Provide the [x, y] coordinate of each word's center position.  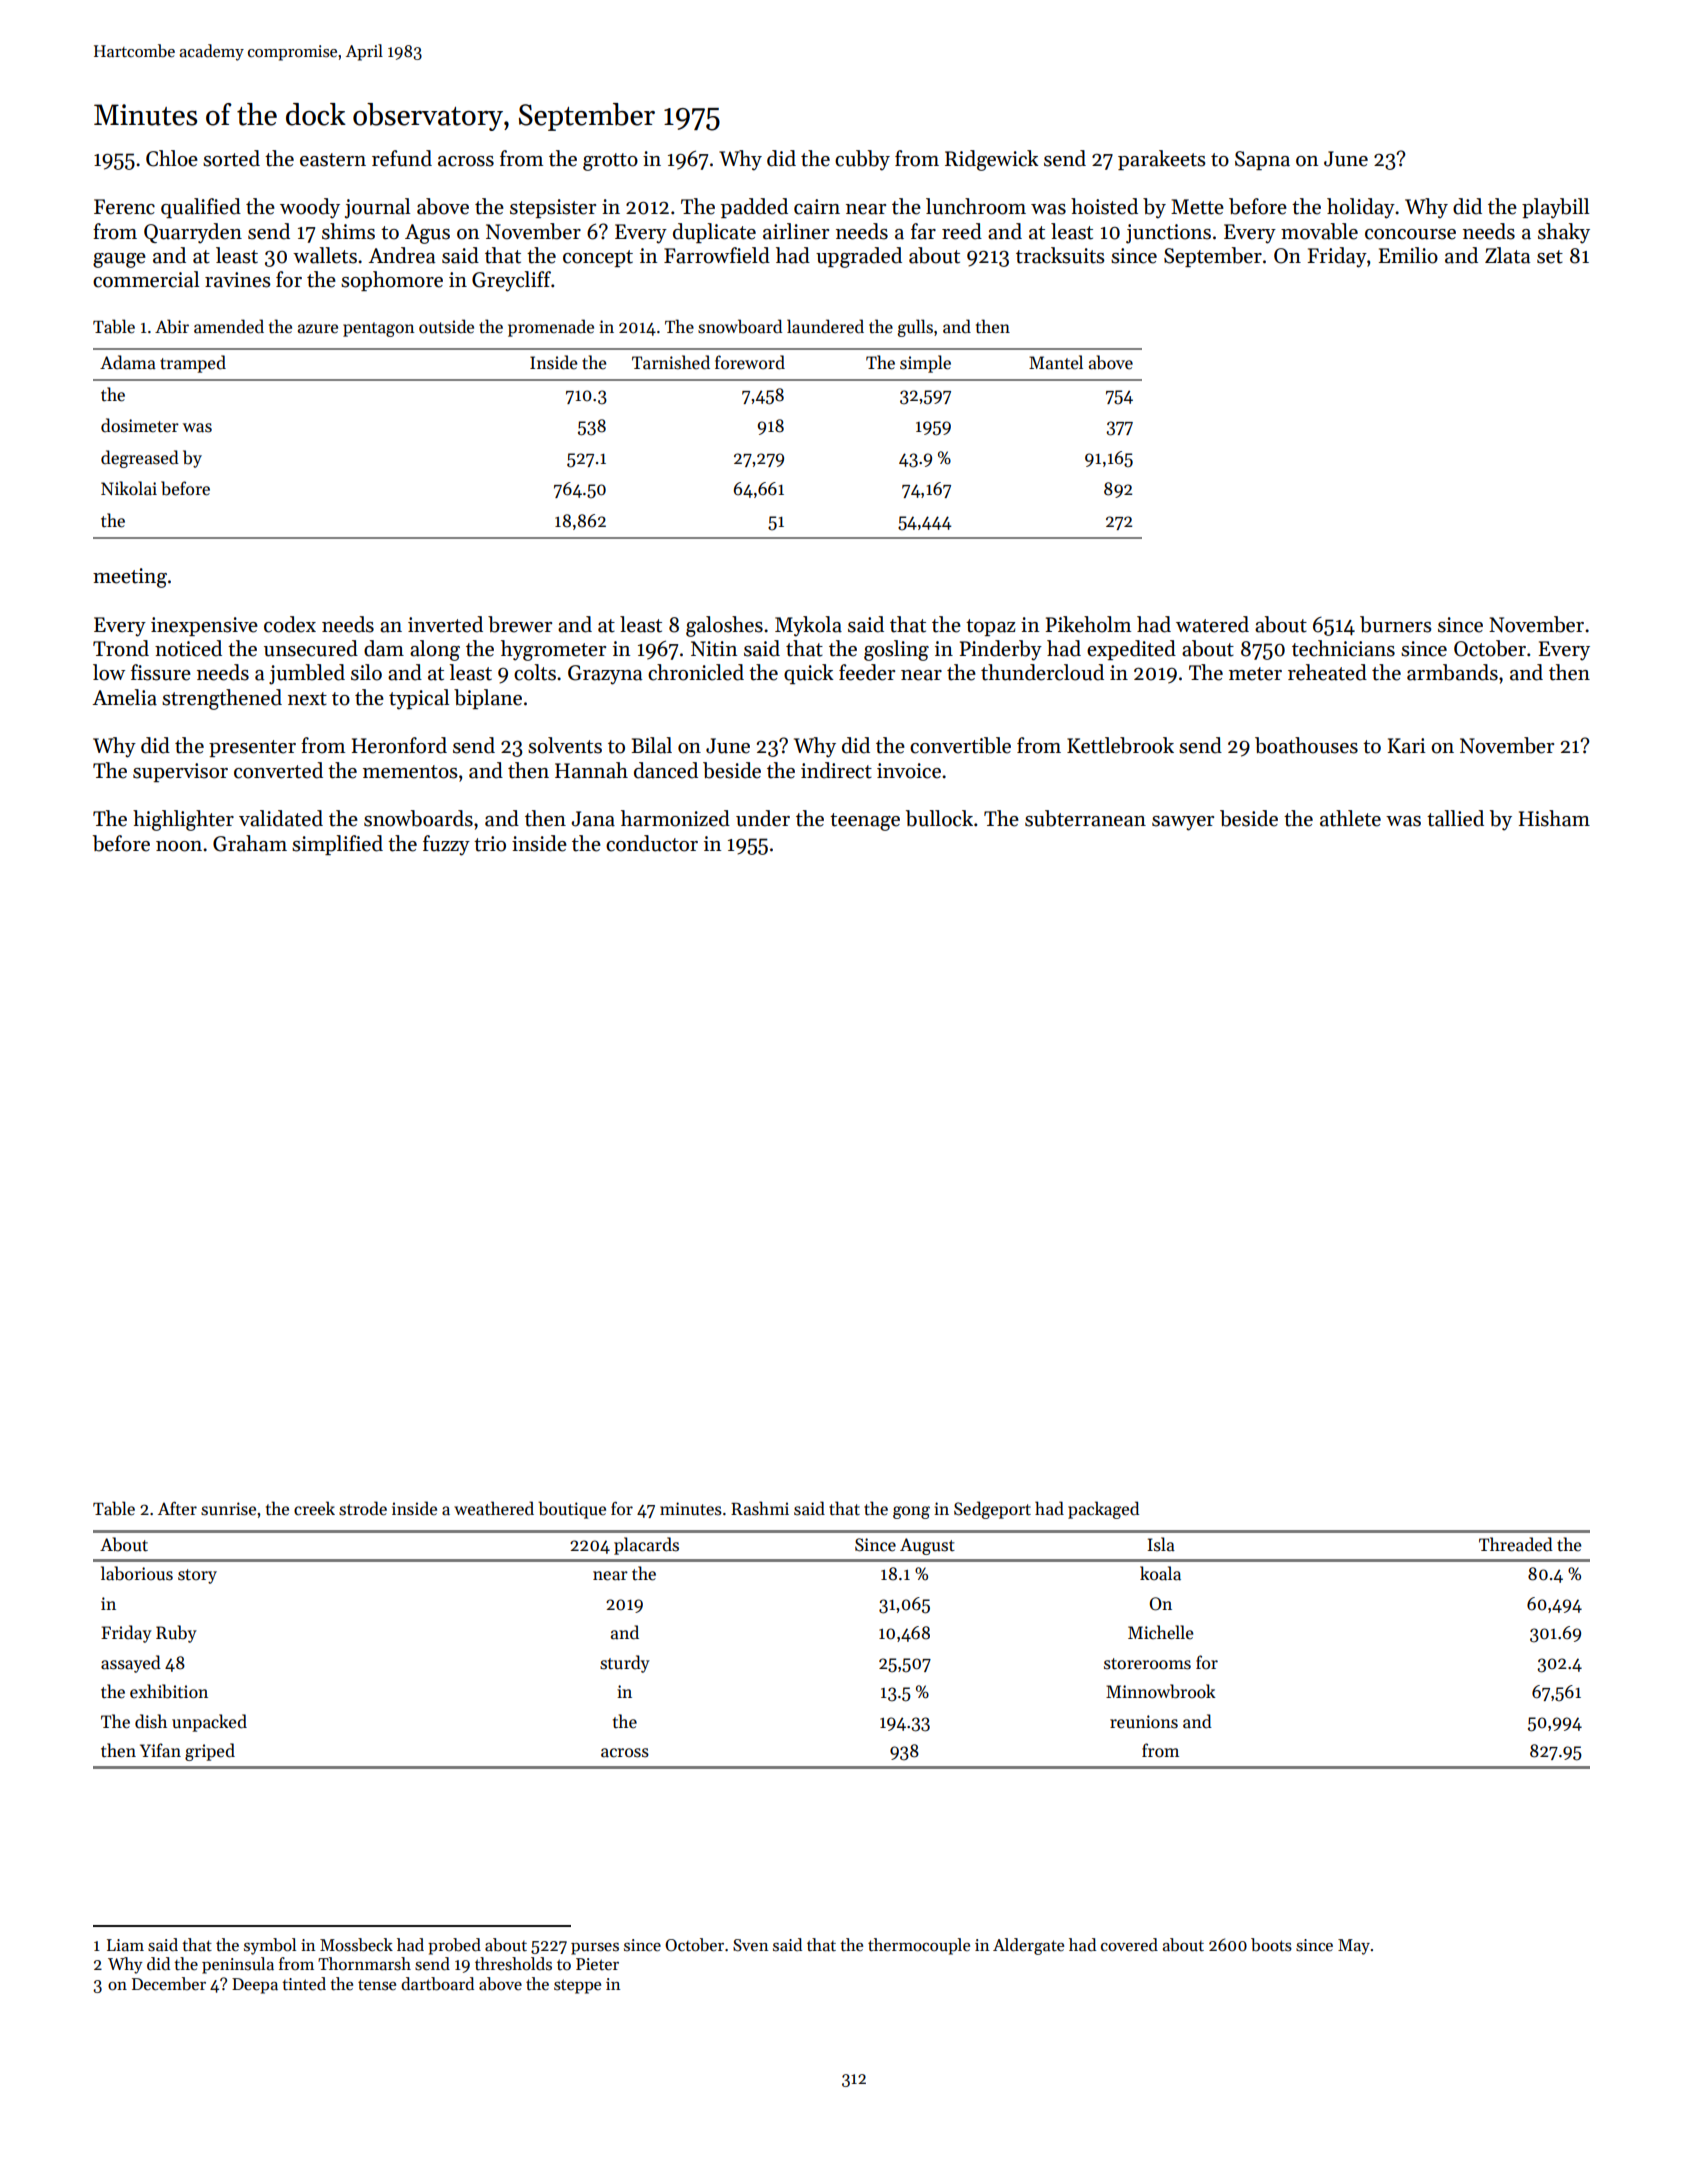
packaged [1103, 1510]
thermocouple [919, 1946]
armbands [1452, 672]
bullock [939, 818]
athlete [1350, 818]
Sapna [1262, 160]
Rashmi [760, 1508]
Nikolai [129, 488]
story [197, 1576]
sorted [231, 158]
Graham [250, 843]
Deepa [255, 1986]
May [1354, 1947]
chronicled [696, 672]
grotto [610, 162]
